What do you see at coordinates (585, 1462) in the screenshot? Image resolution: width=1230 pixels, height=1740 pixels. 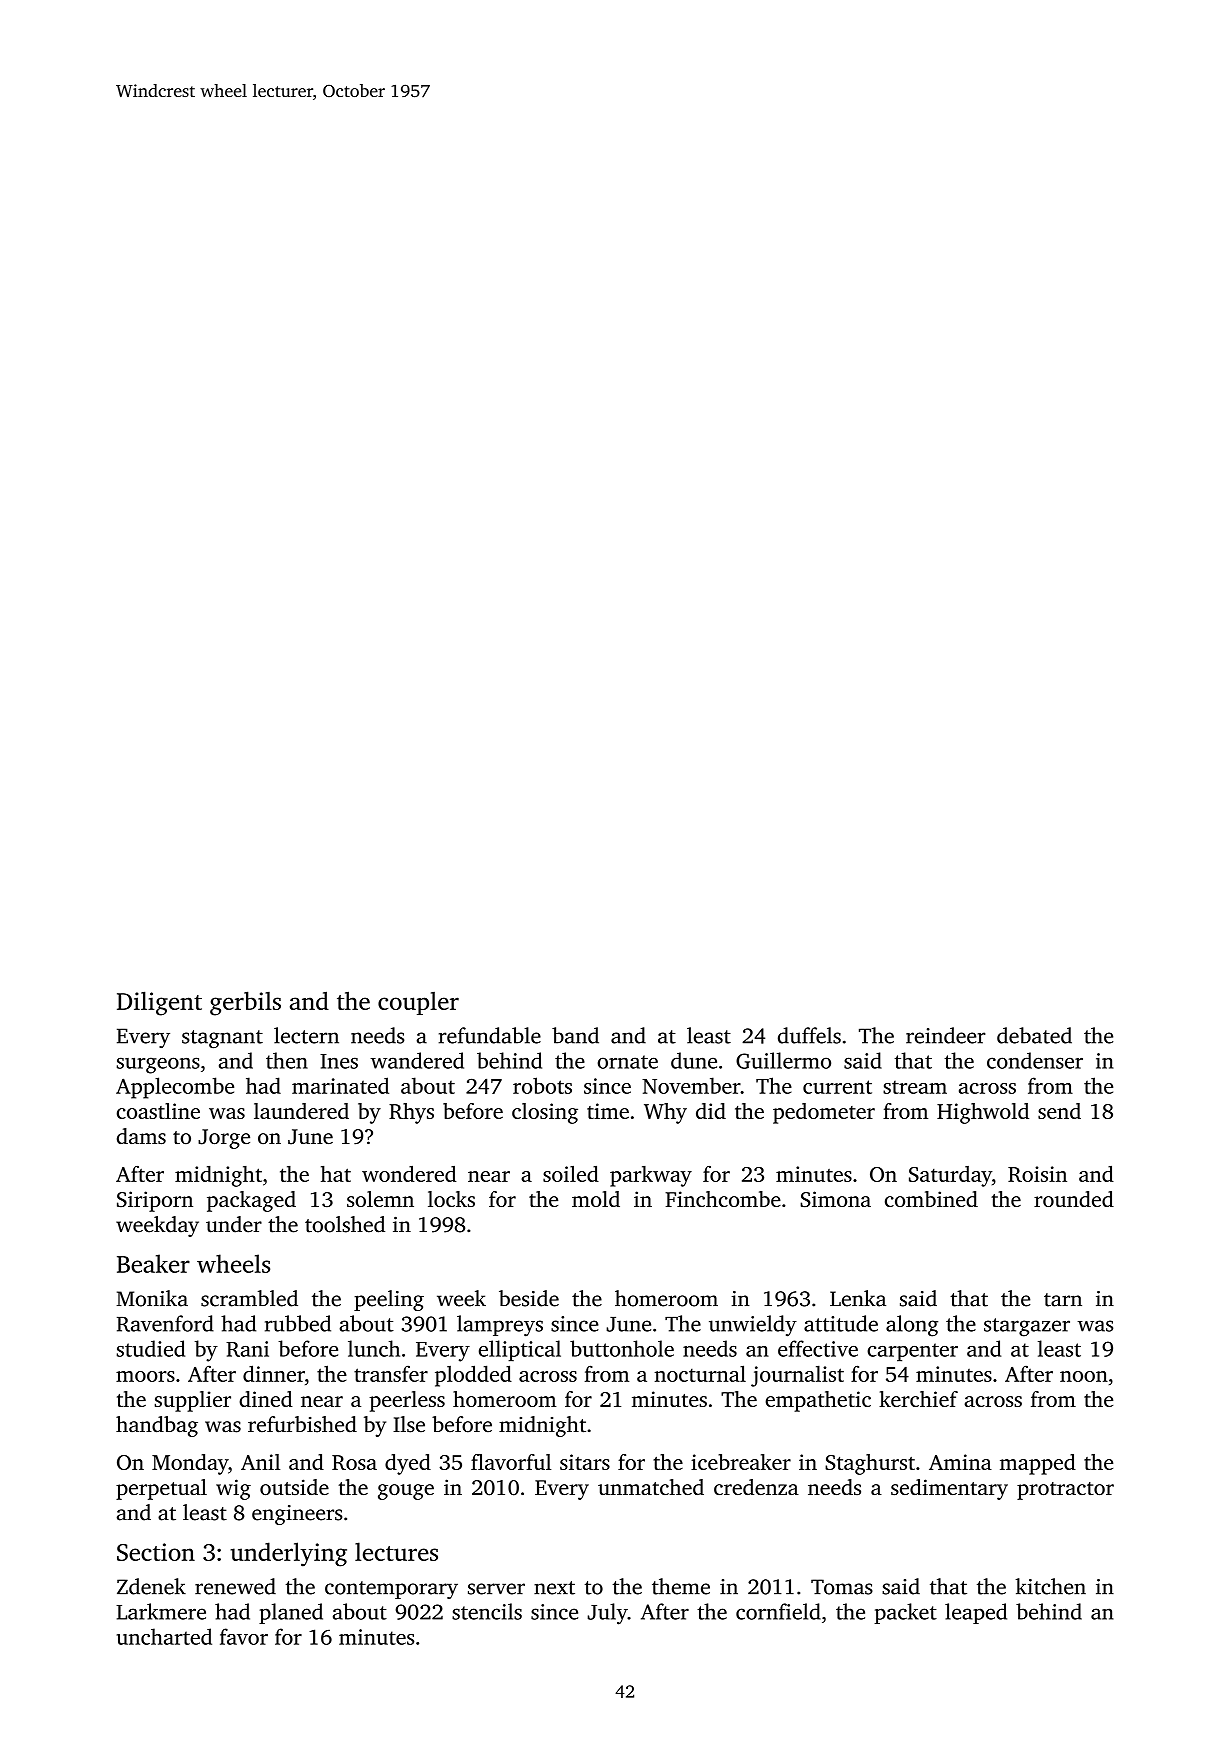 I see `sitars` at bounding box center [585, 1462].
